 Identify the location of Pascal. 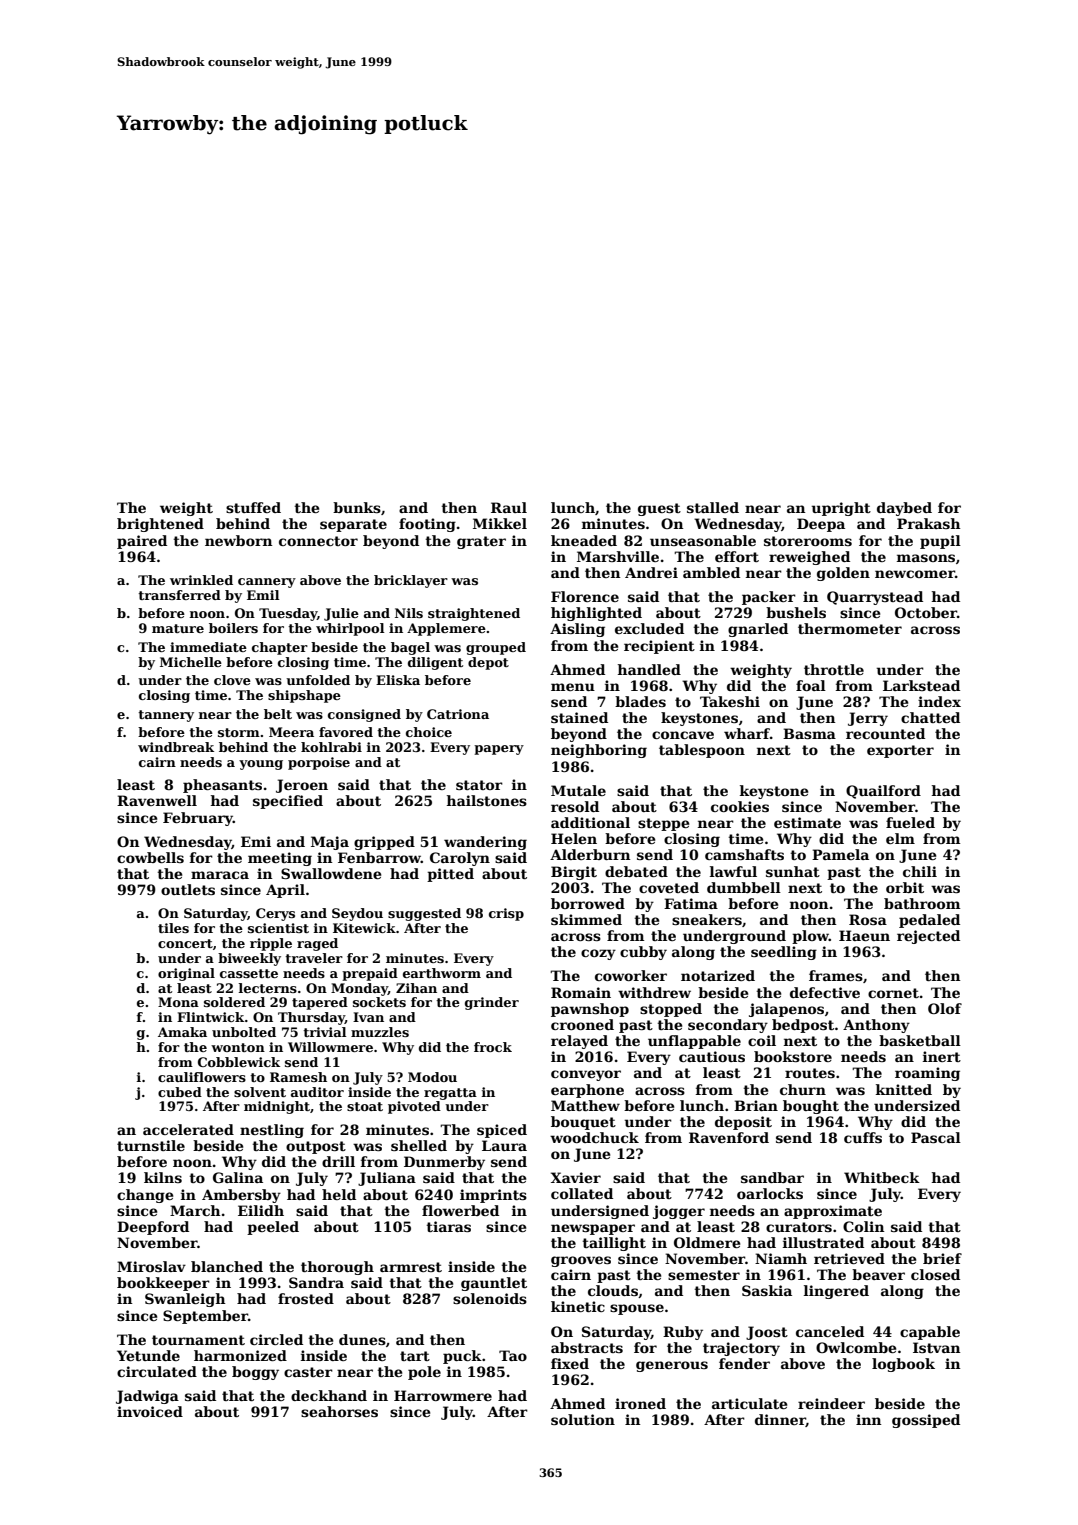
(936, 1137).
